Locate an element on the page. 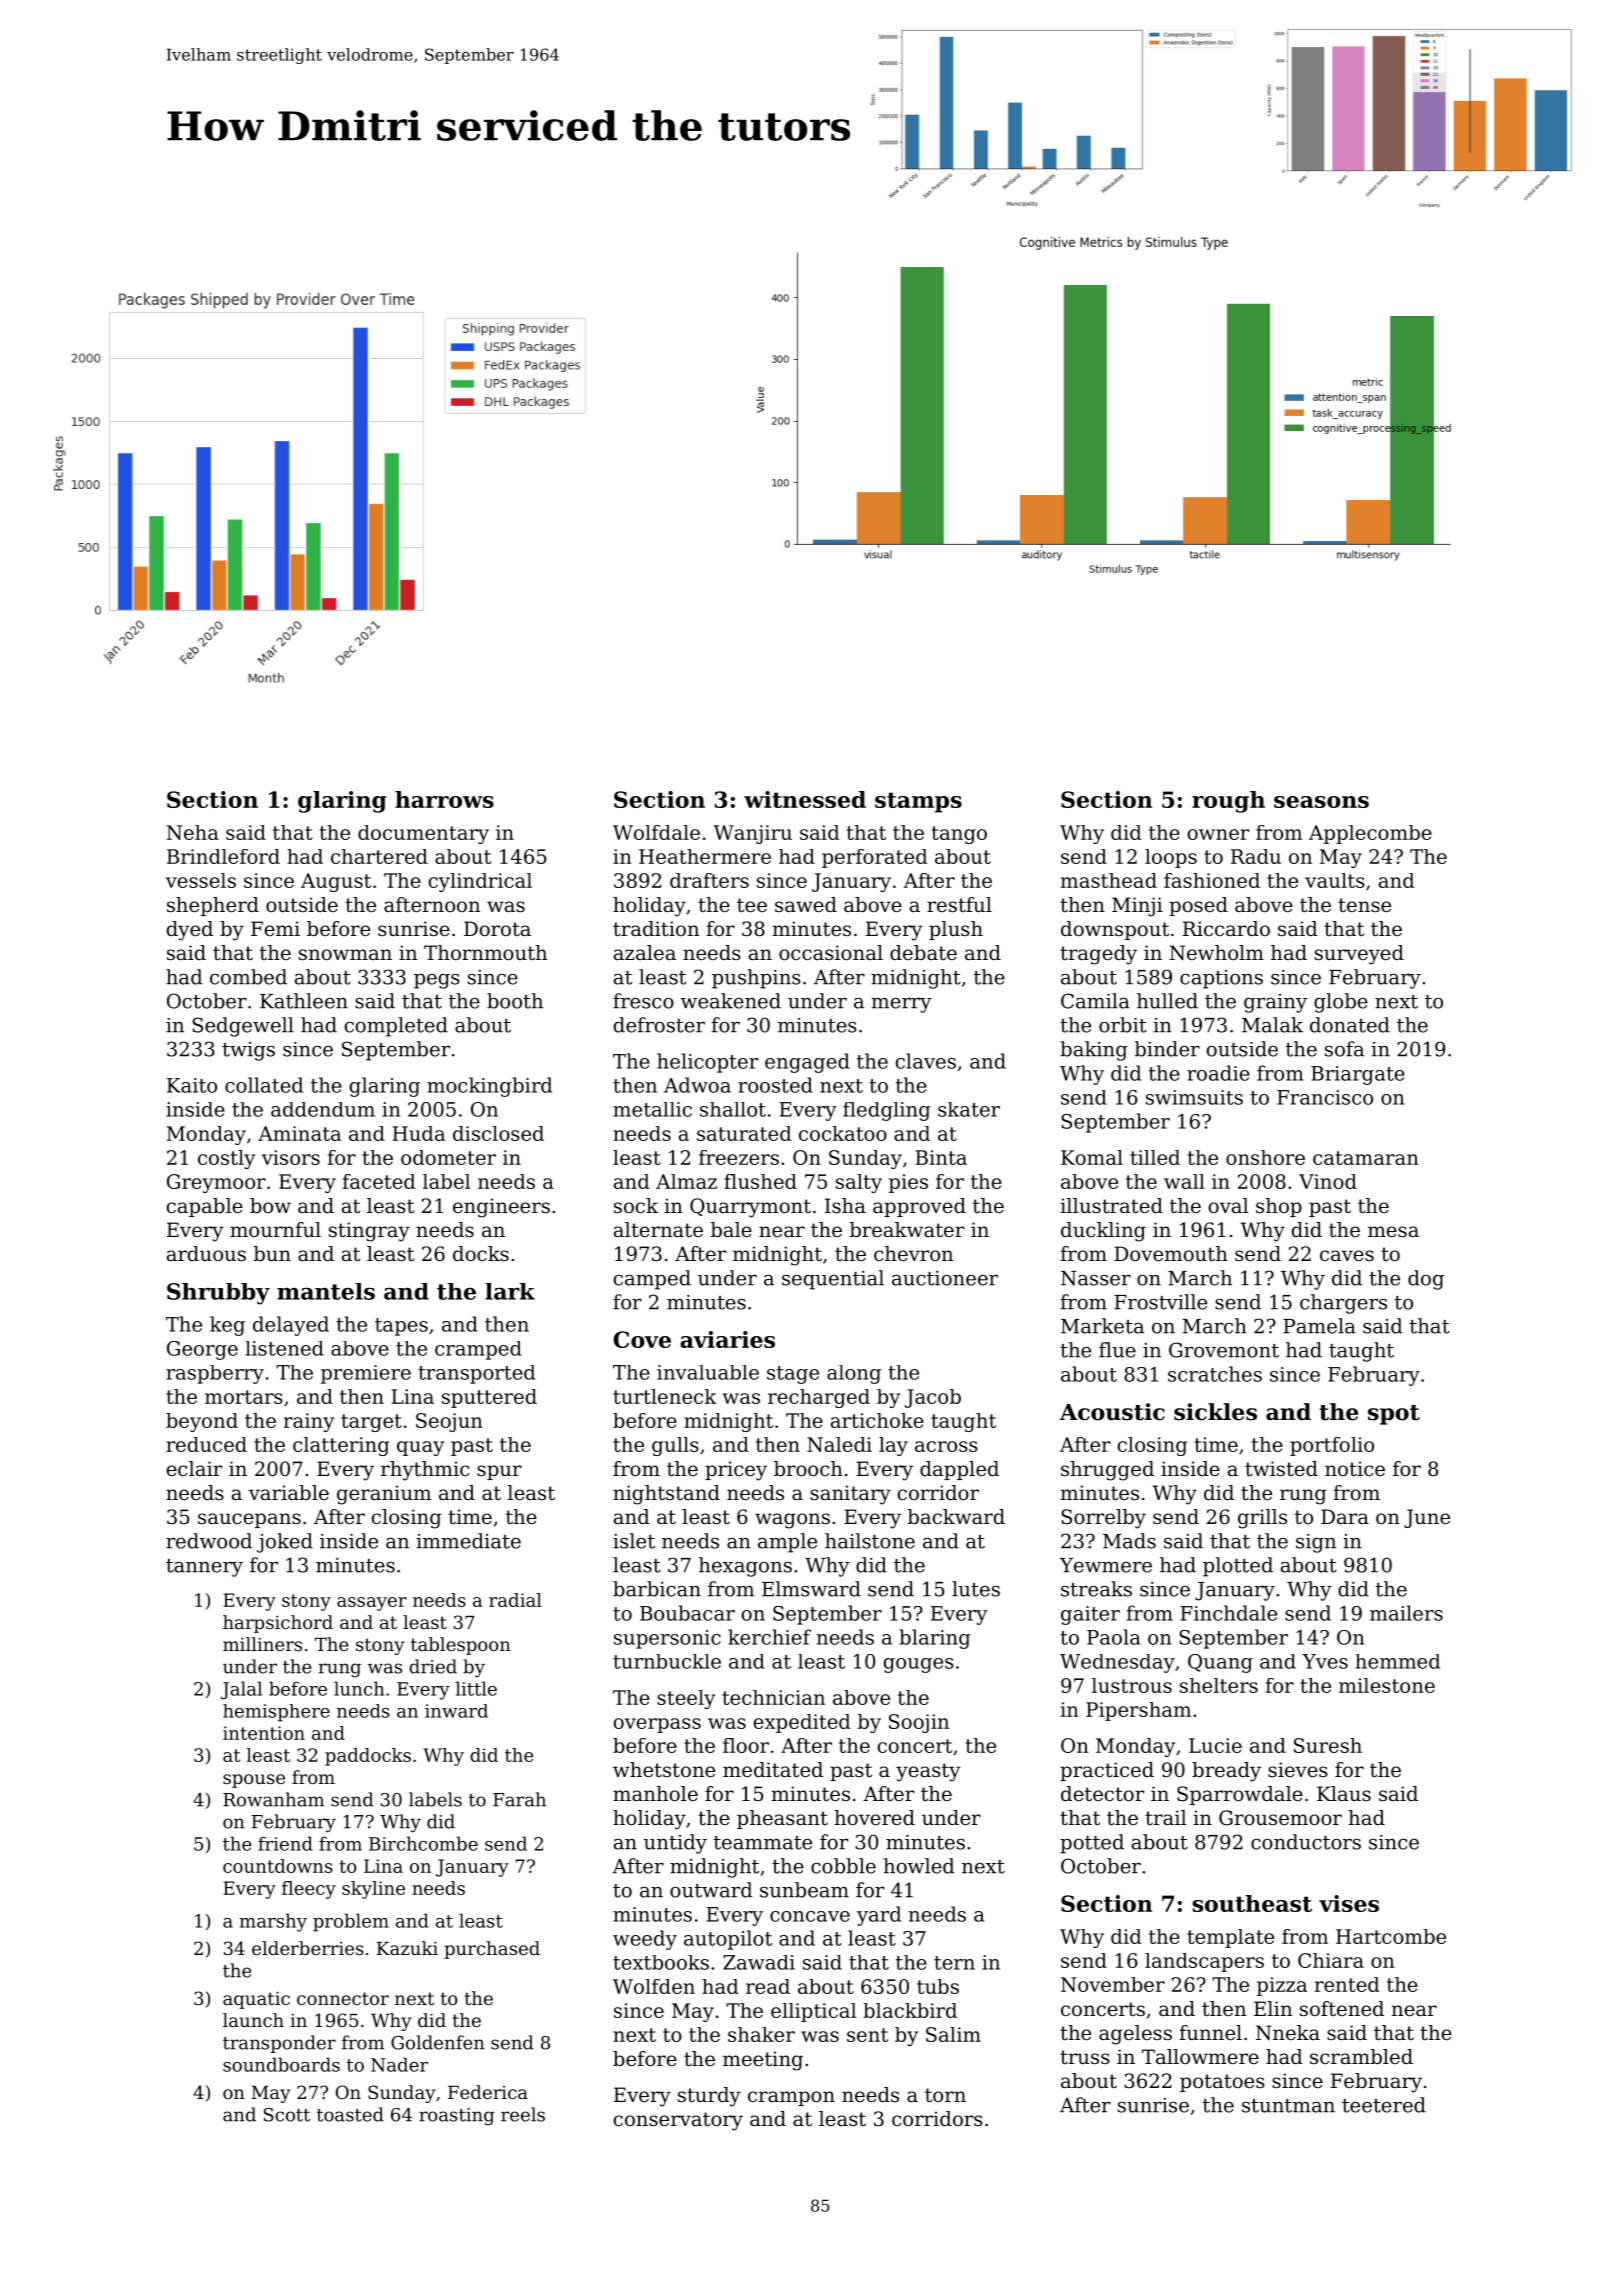  chevron is located at coordinates (913, 1254).
